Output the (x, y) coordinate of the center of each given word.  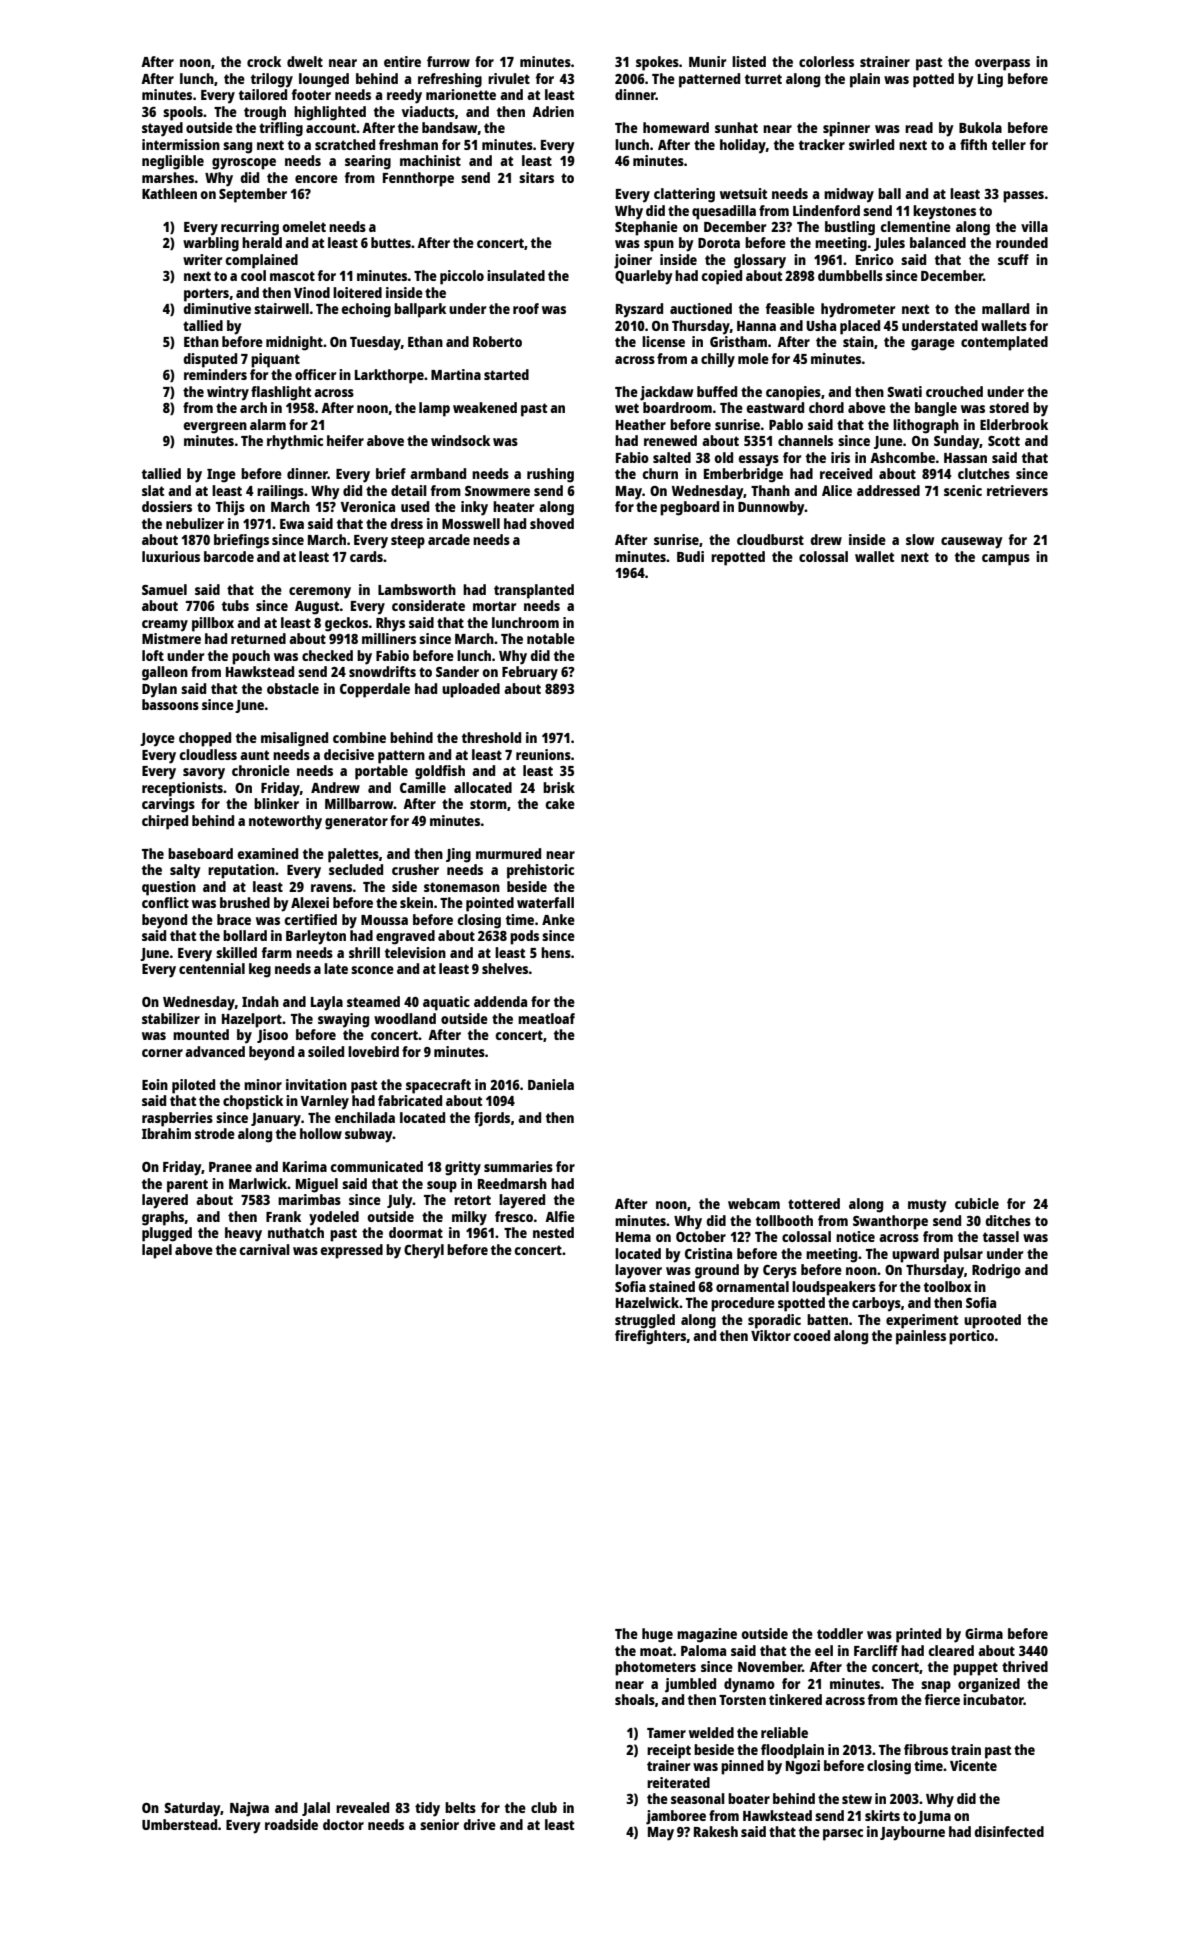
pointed (490, 904)
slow (920, 539)
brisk (559, 787)
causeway (972, 543)
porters (206, 295)
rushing (550, 475)
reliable (784, 1732)
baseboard (200, 853)
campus (1006, 560)
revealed (362, 1807)
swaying (343, 1020)
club (544, 1807)
